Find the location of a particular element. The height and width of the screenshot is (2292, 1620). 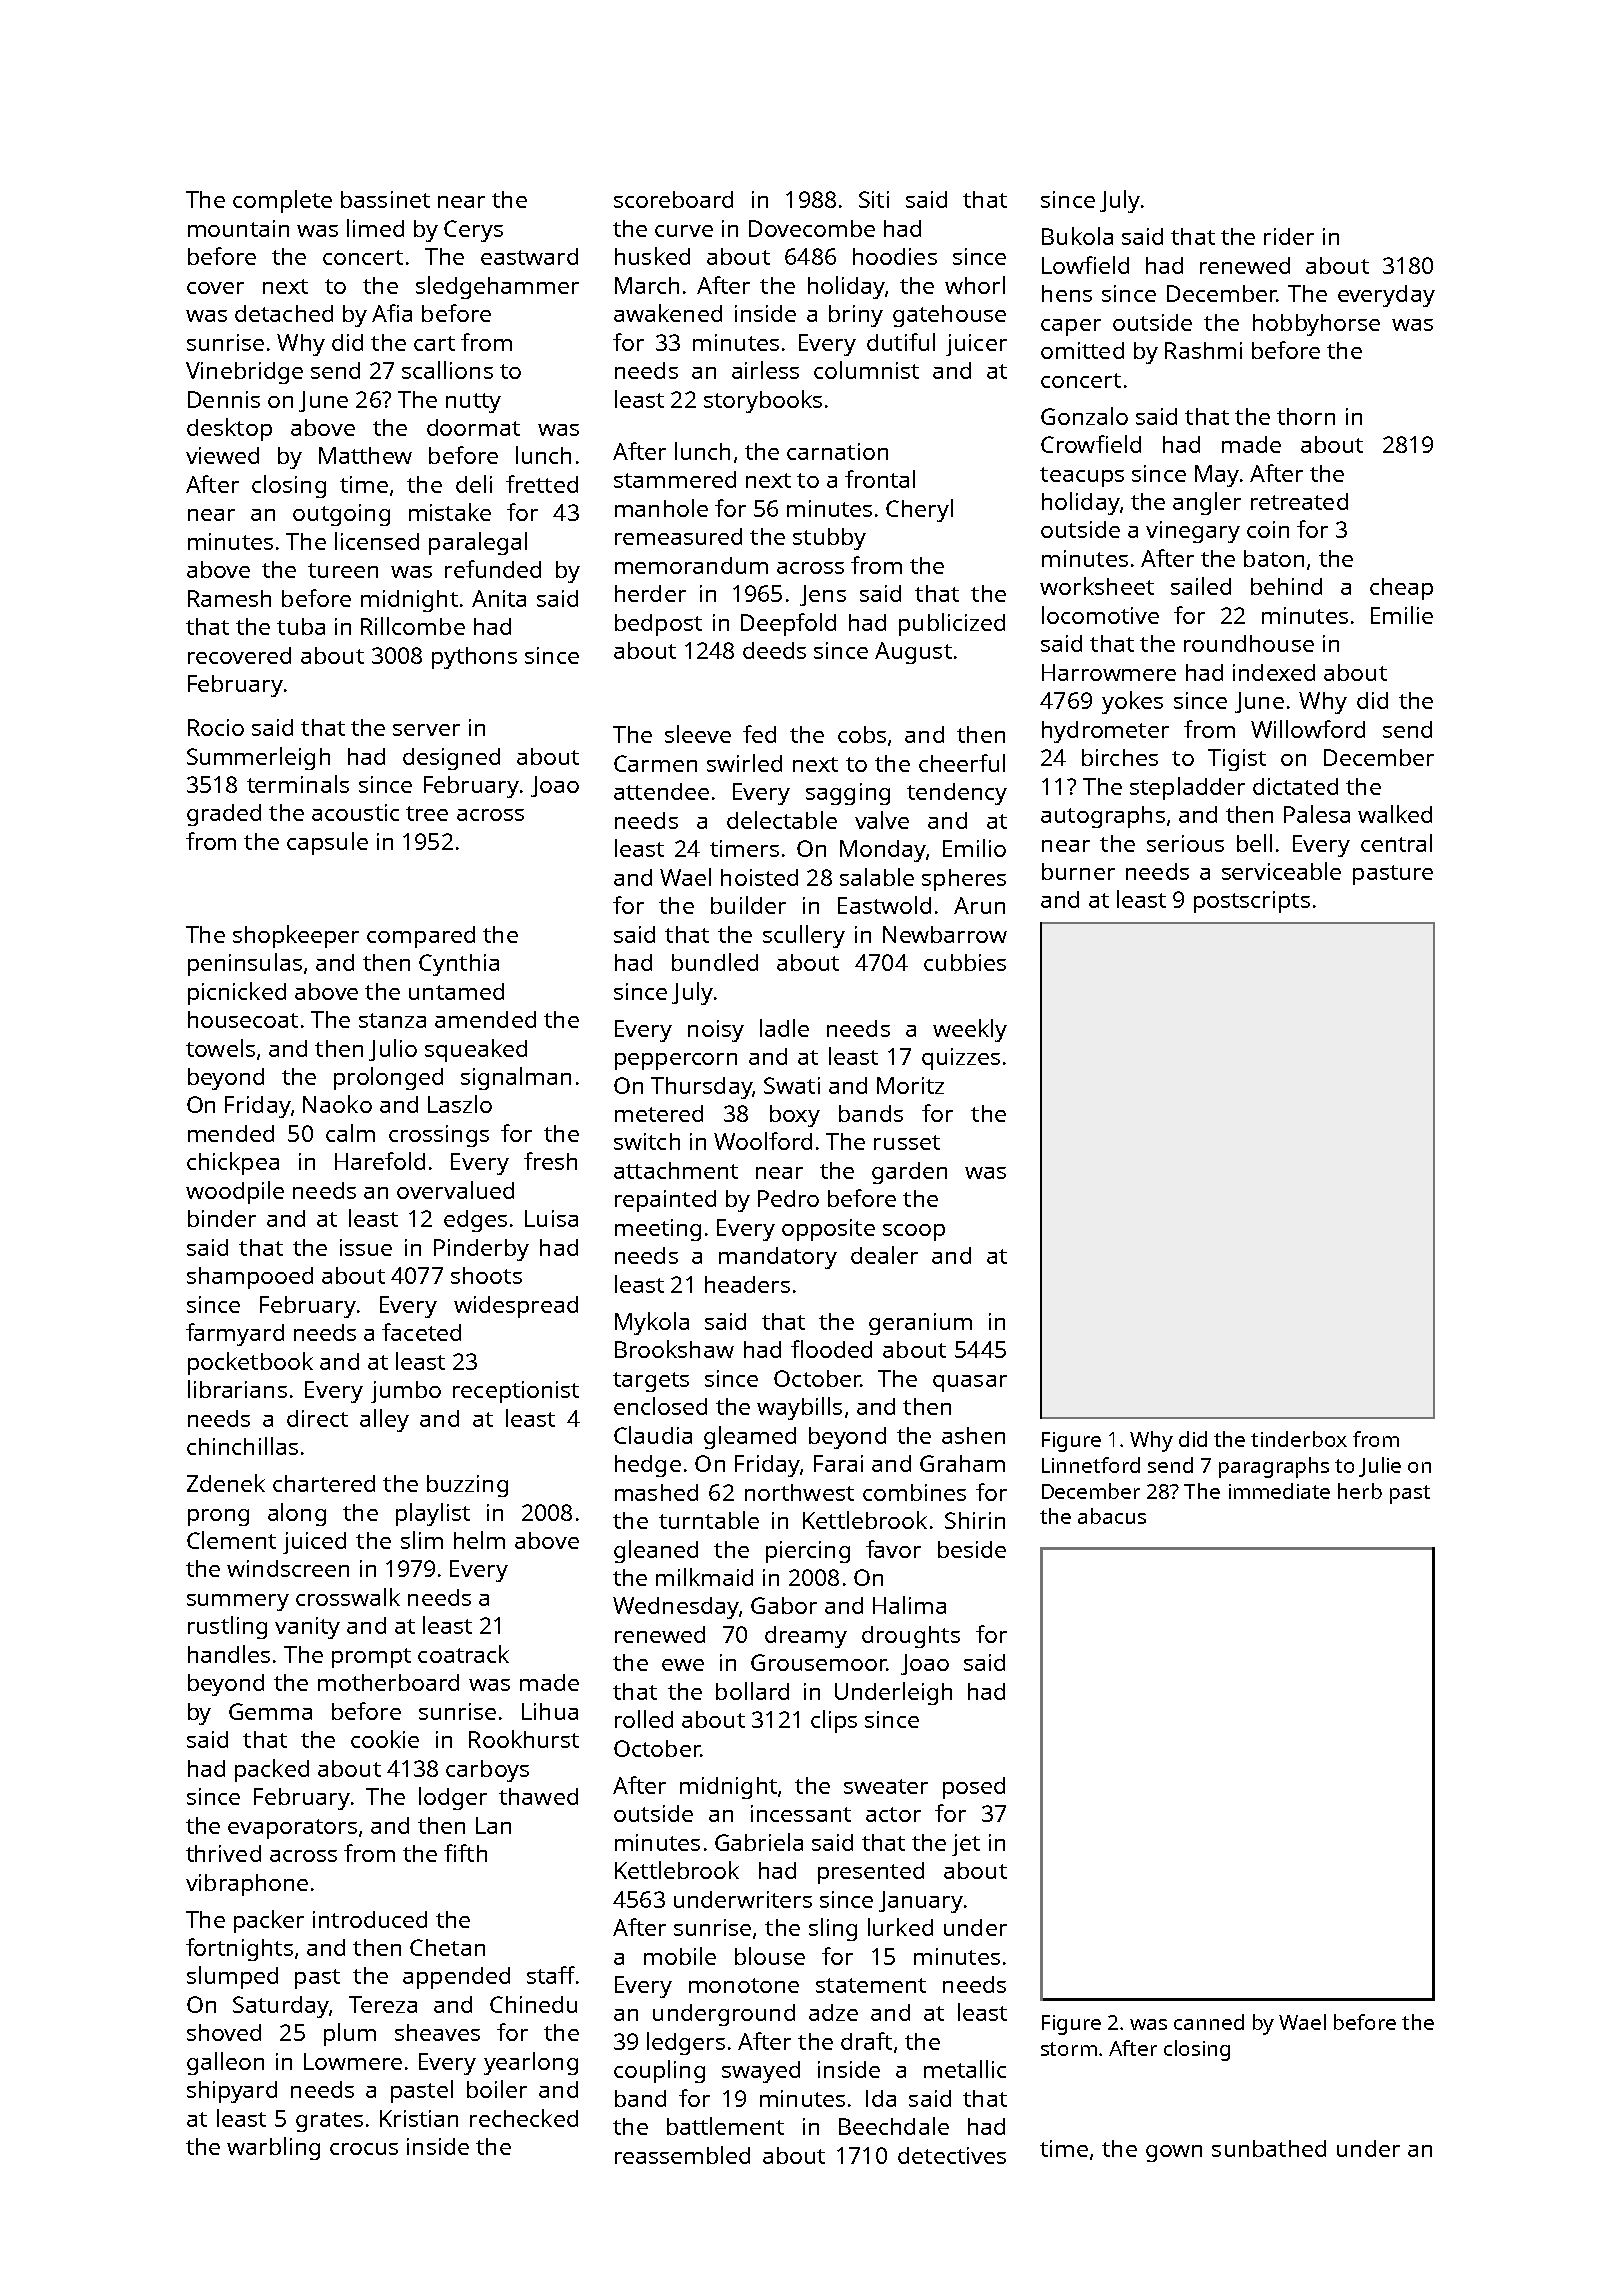

scoreboard is located at coordinates (673, 199).
